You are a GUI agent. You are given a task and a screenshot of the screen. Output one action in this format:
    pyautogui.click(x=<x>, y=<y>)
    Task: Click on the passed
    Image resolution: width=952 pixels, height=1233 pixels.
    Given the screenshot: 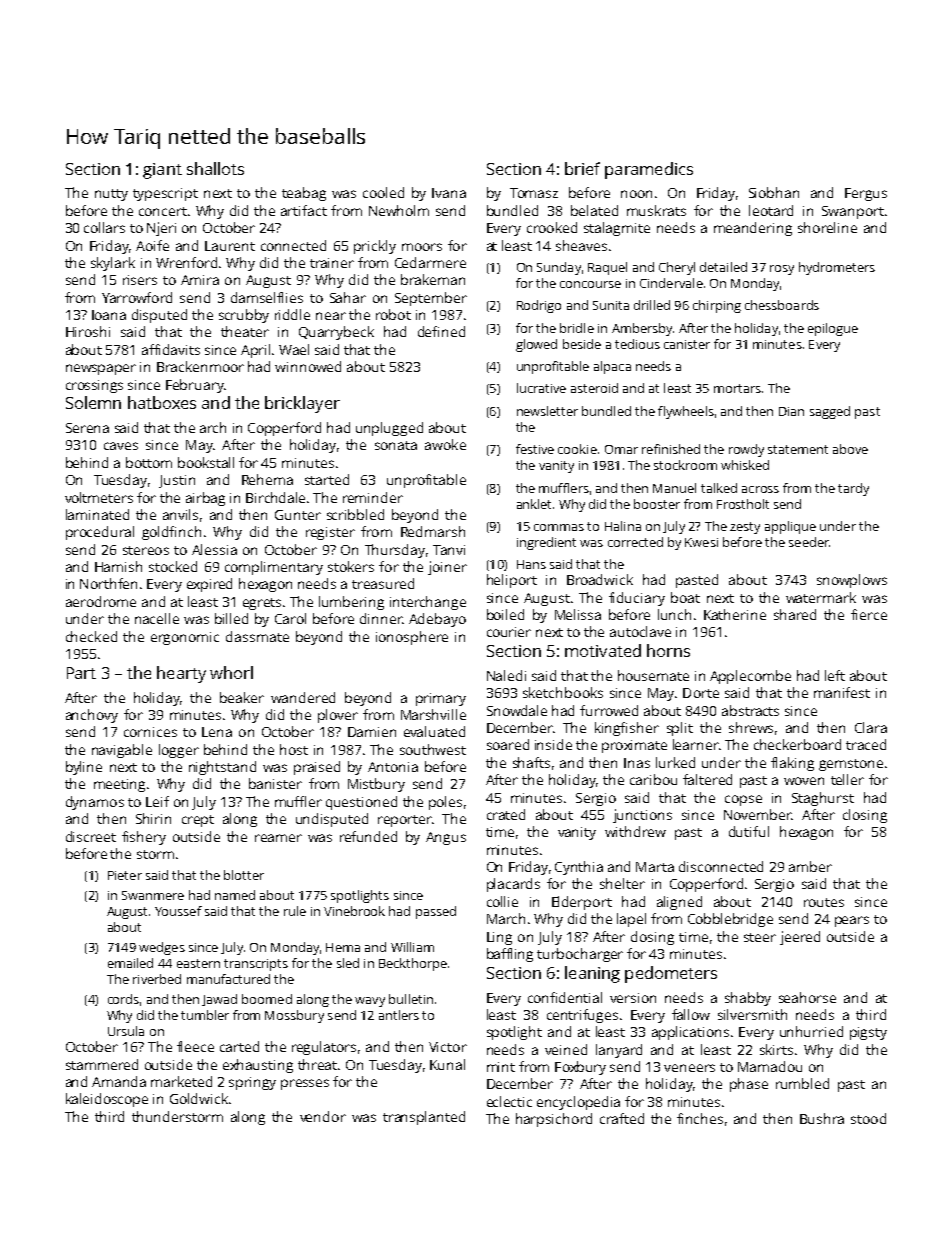 What is the action you would take?
    pyautogui.click(x=436, y=912)
